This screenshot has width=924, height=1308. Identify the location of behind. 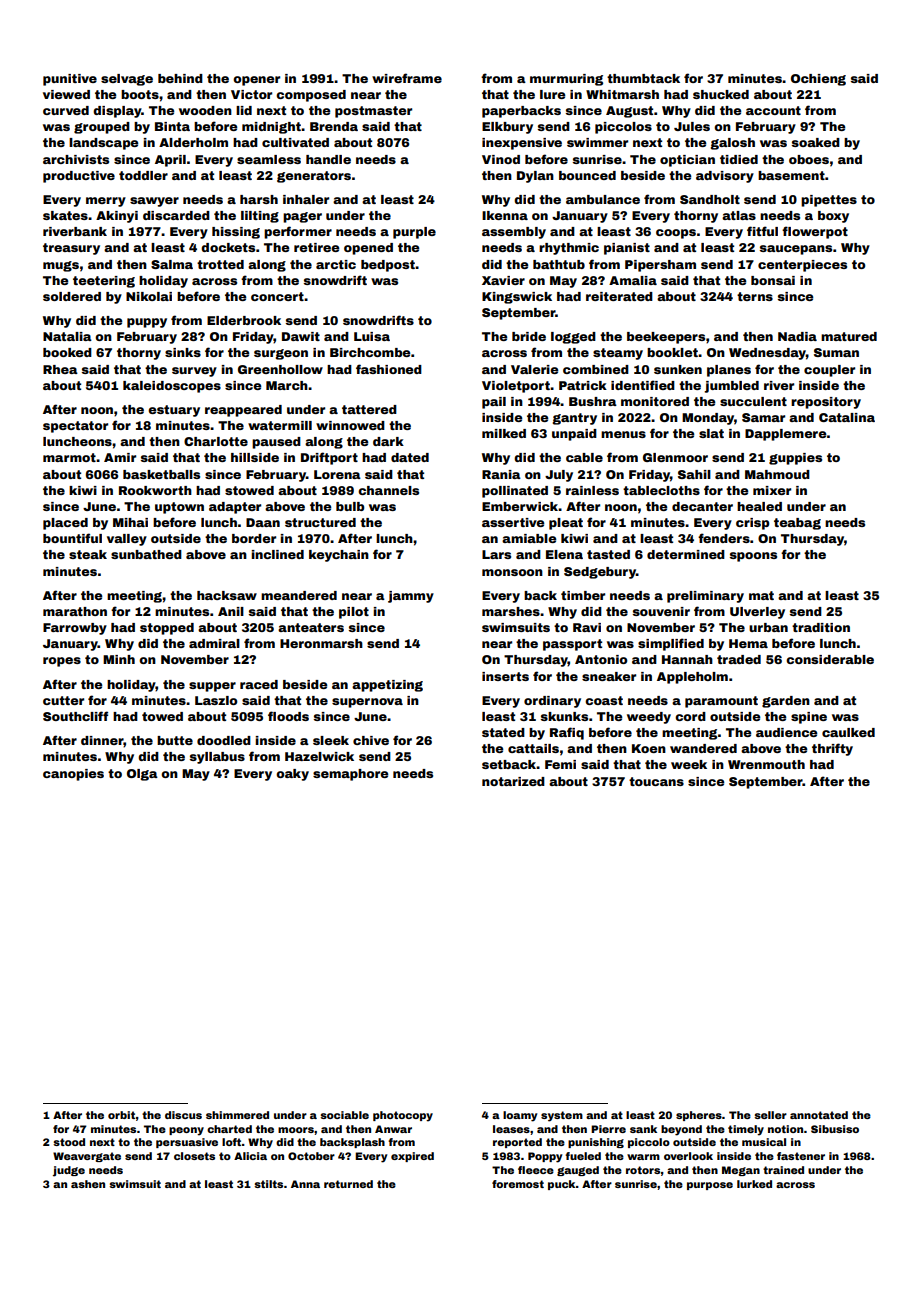
(180, 78).
